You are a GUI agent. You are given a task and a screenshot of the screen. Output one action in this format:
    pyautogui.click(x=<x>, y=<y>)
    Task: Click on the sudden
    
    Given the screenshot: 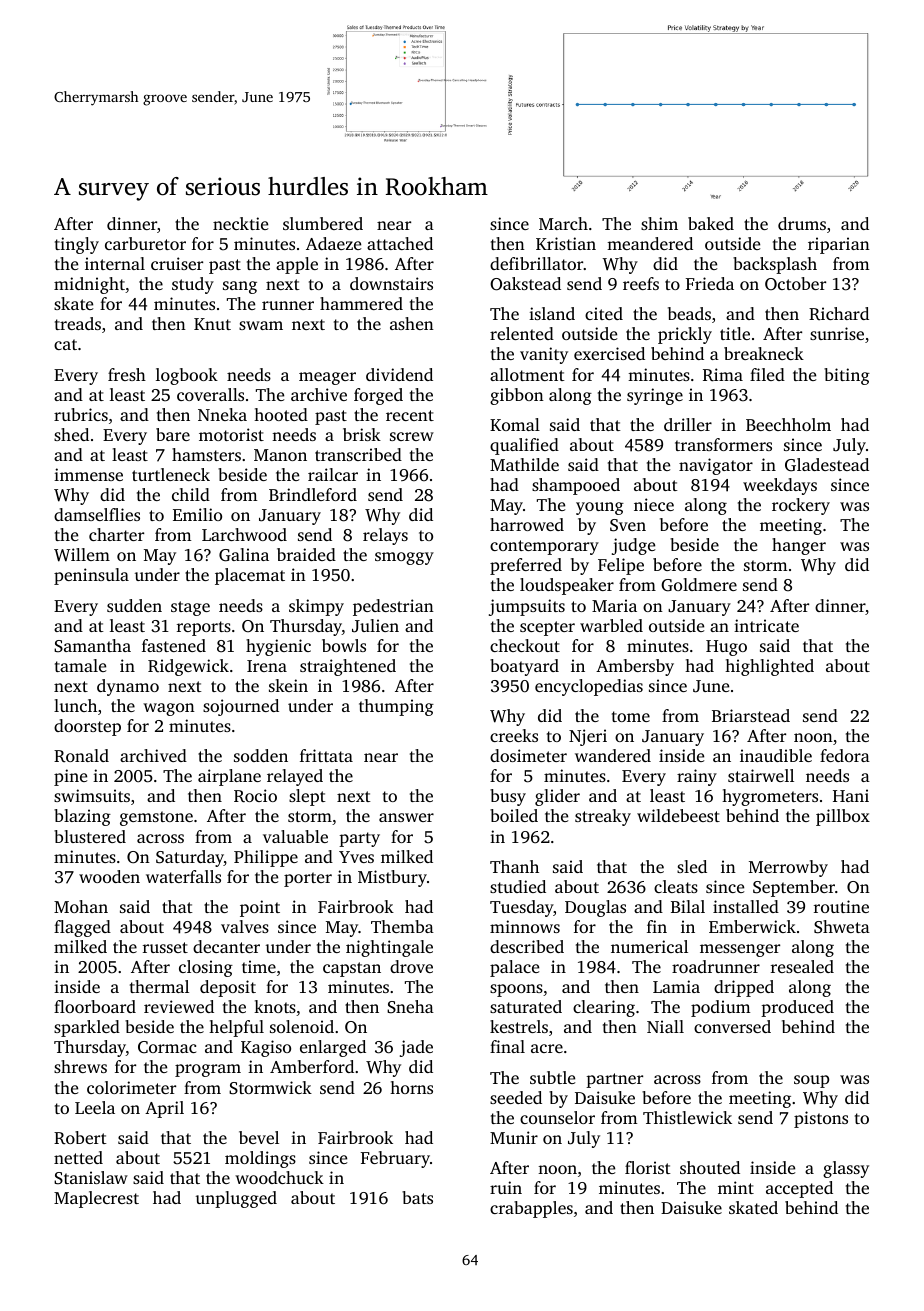 What is the action you would take?
    pyautogui.click(x=134, y=605)
